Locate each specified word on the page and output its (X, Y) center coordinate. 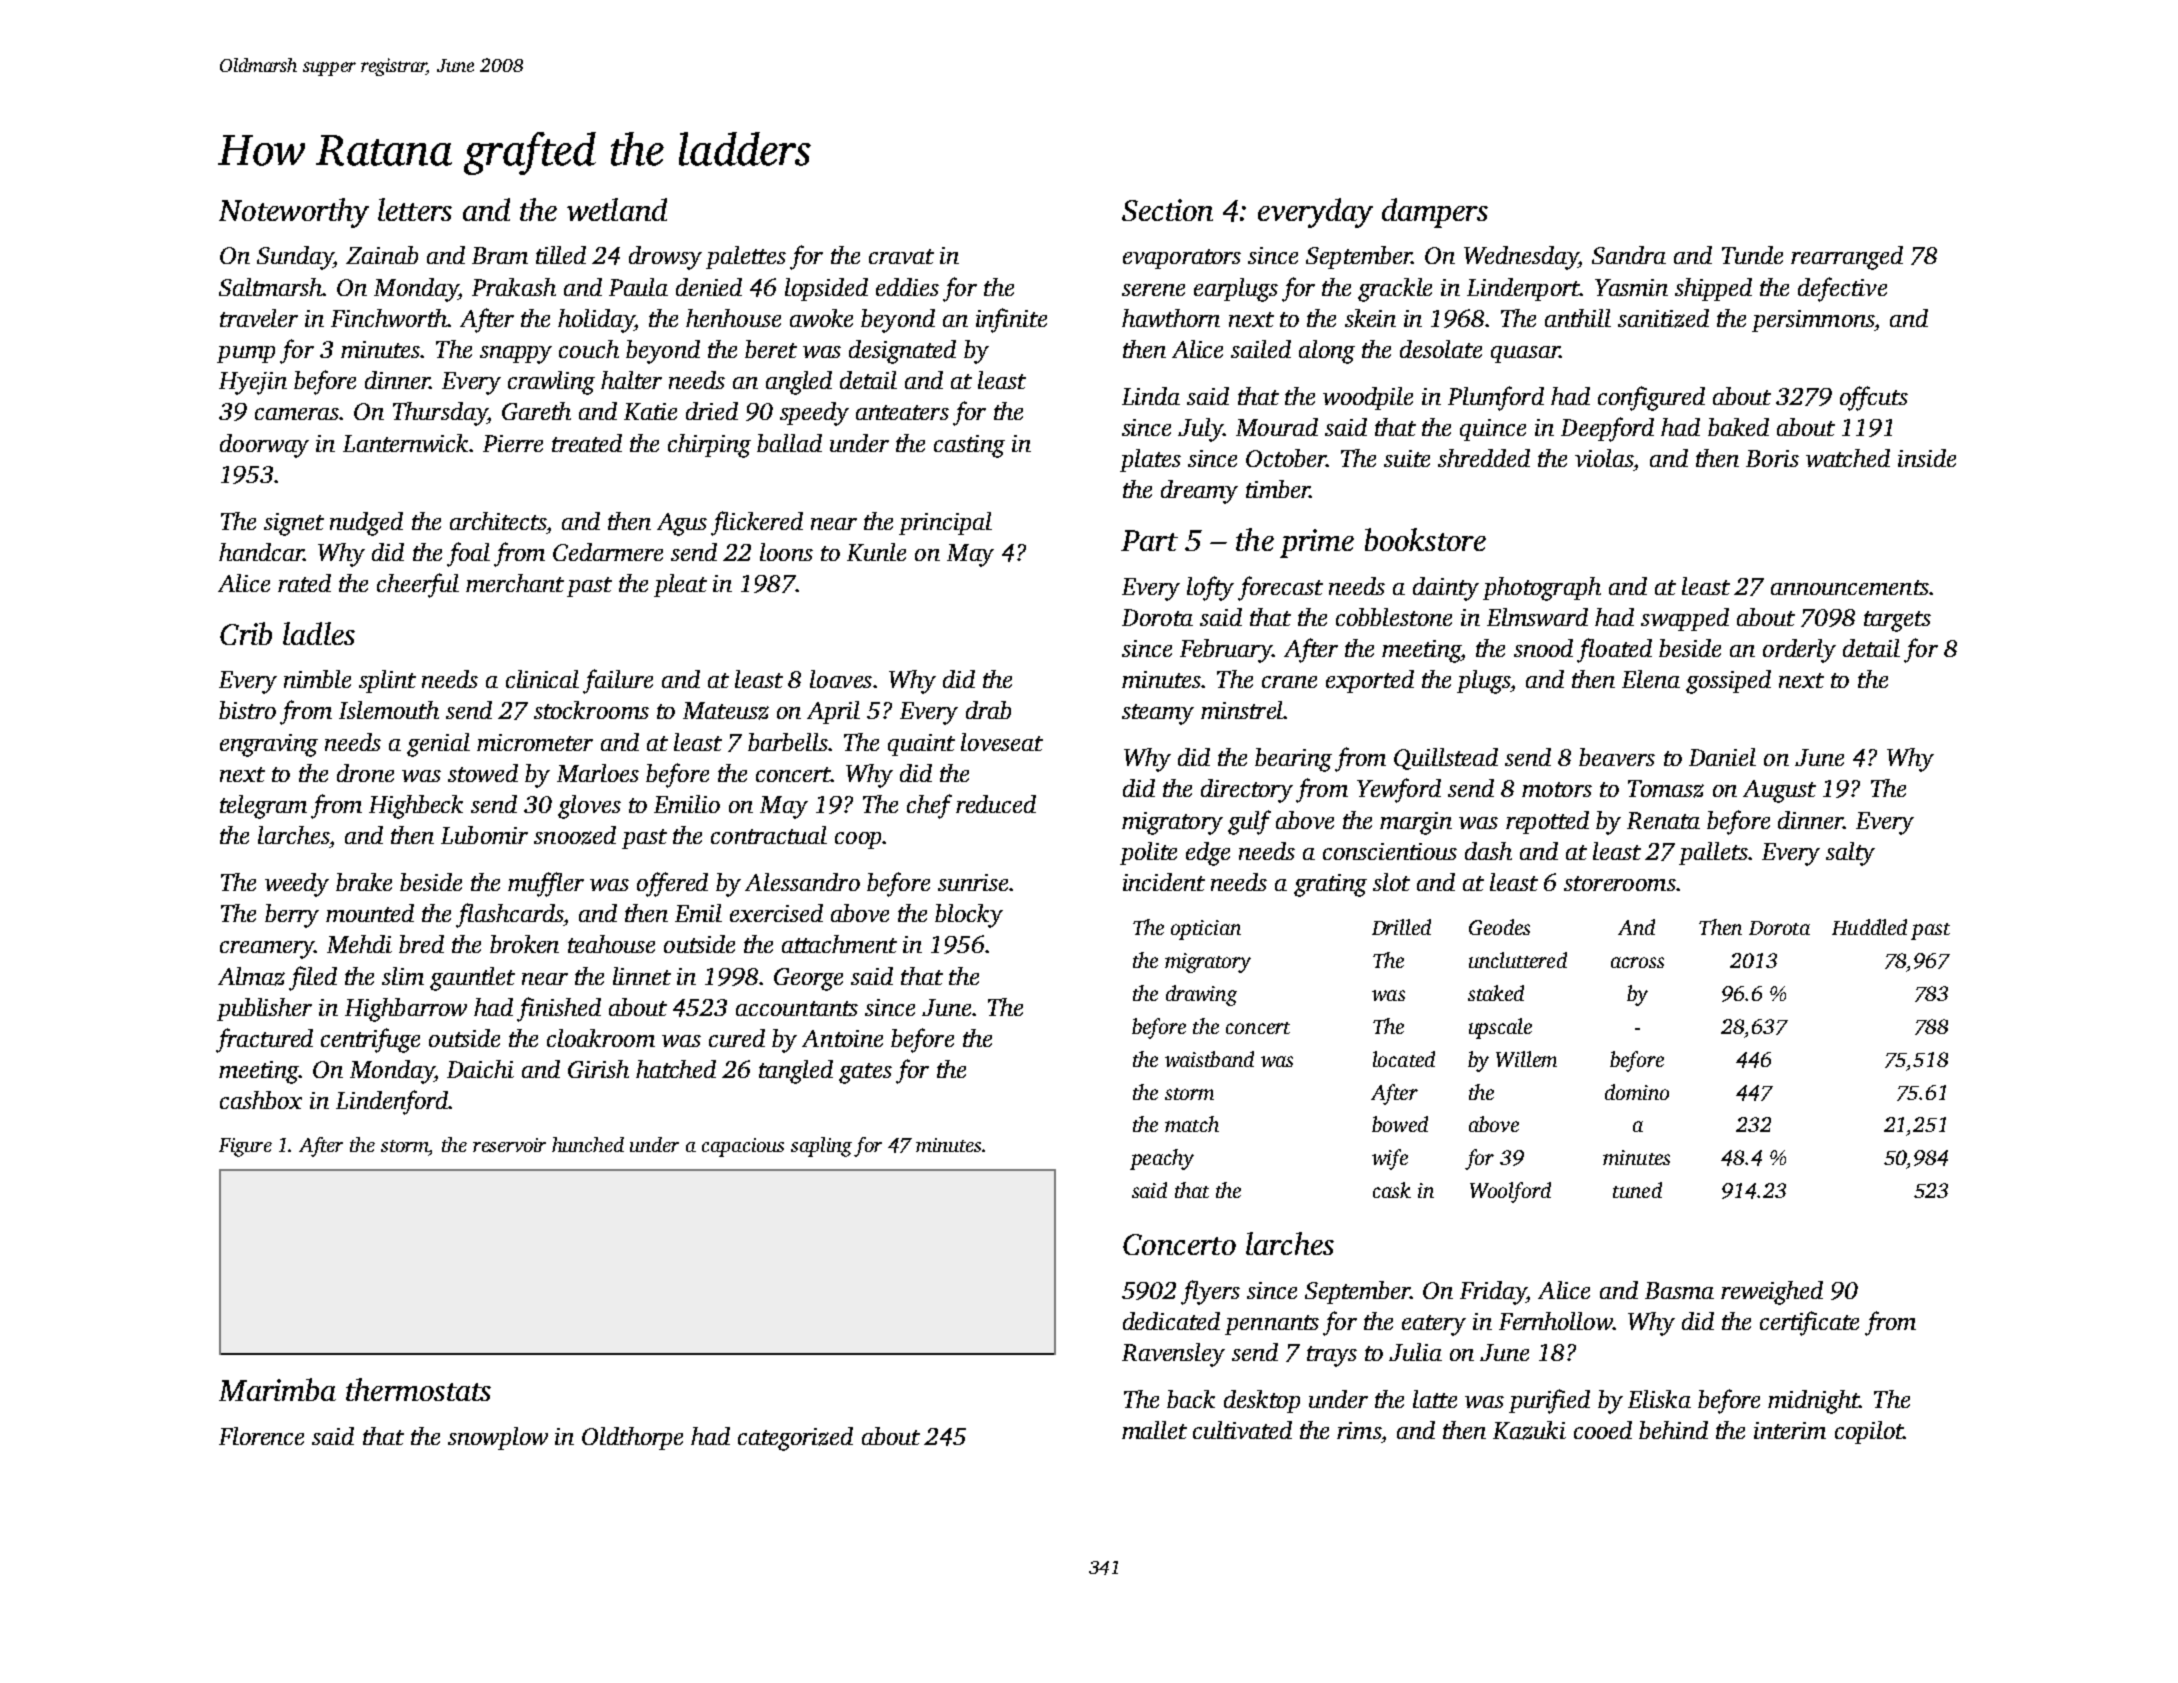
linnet (642, 976)
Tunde (1752, 255)
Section (1167, 210)
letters (415, 209)
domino (1637, 1092)
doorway (264, 446)
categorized (795, 1439)
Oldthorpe (632, 1438)
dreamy (1199, 492)
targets (1897, 621)
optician (1206, 930)
